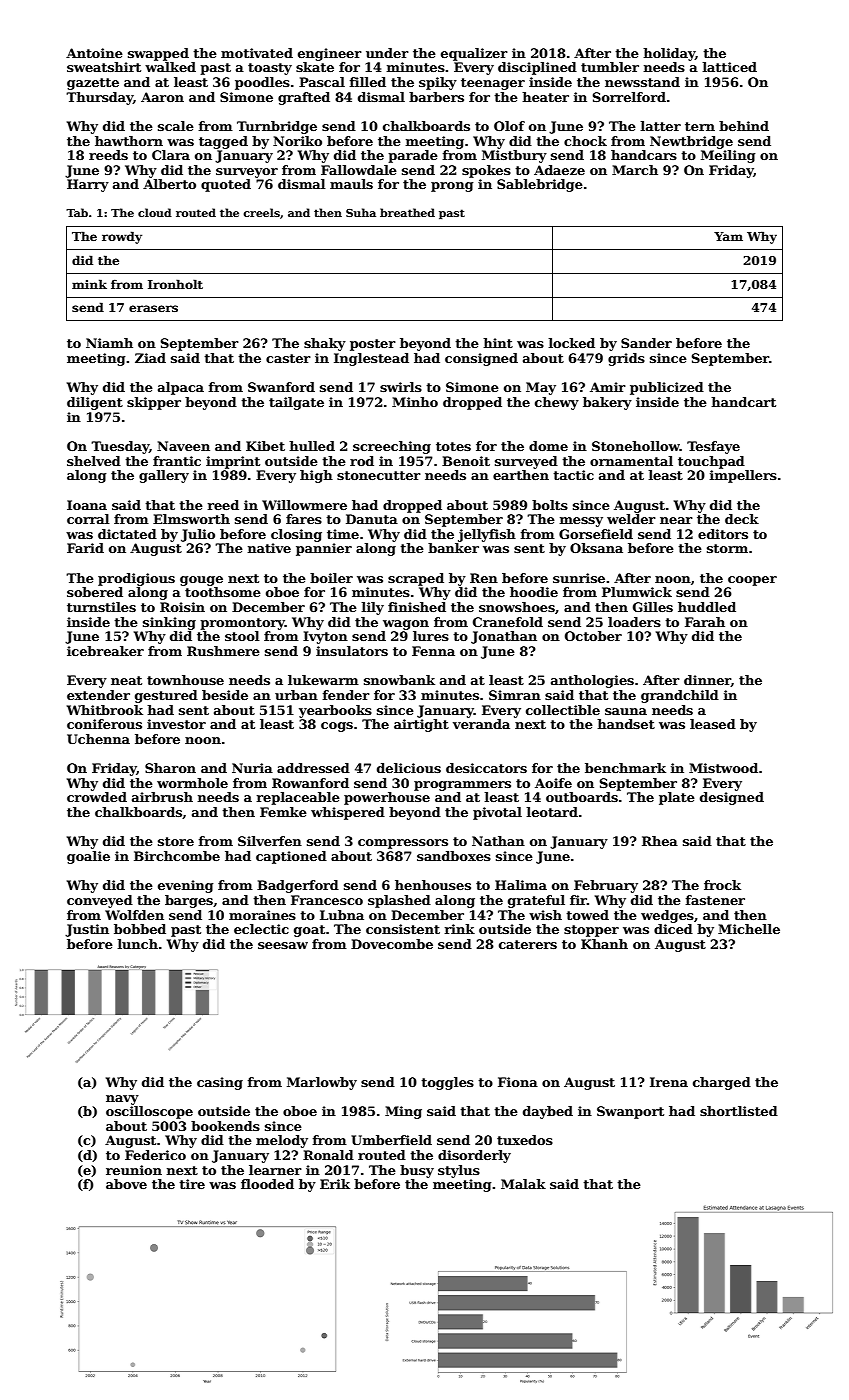 The width and height of the screenshot is (849, 1400). What do you see at coordinates (626, 711) in the screenshot?
I see `sauna` at bounding box center [626, 711].
